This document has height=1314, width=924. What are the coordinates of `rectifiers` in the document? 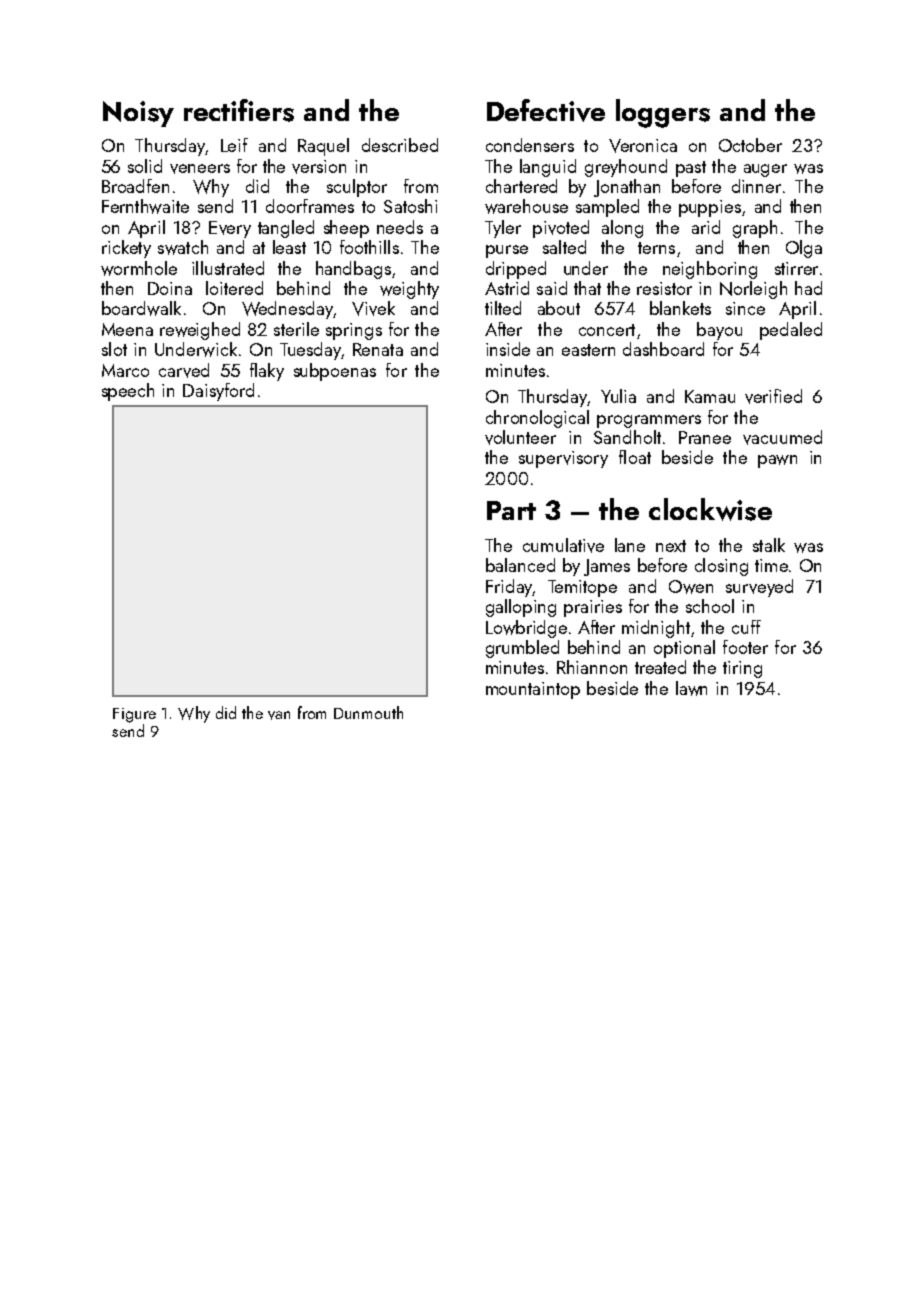 It's located at (239, 110).
